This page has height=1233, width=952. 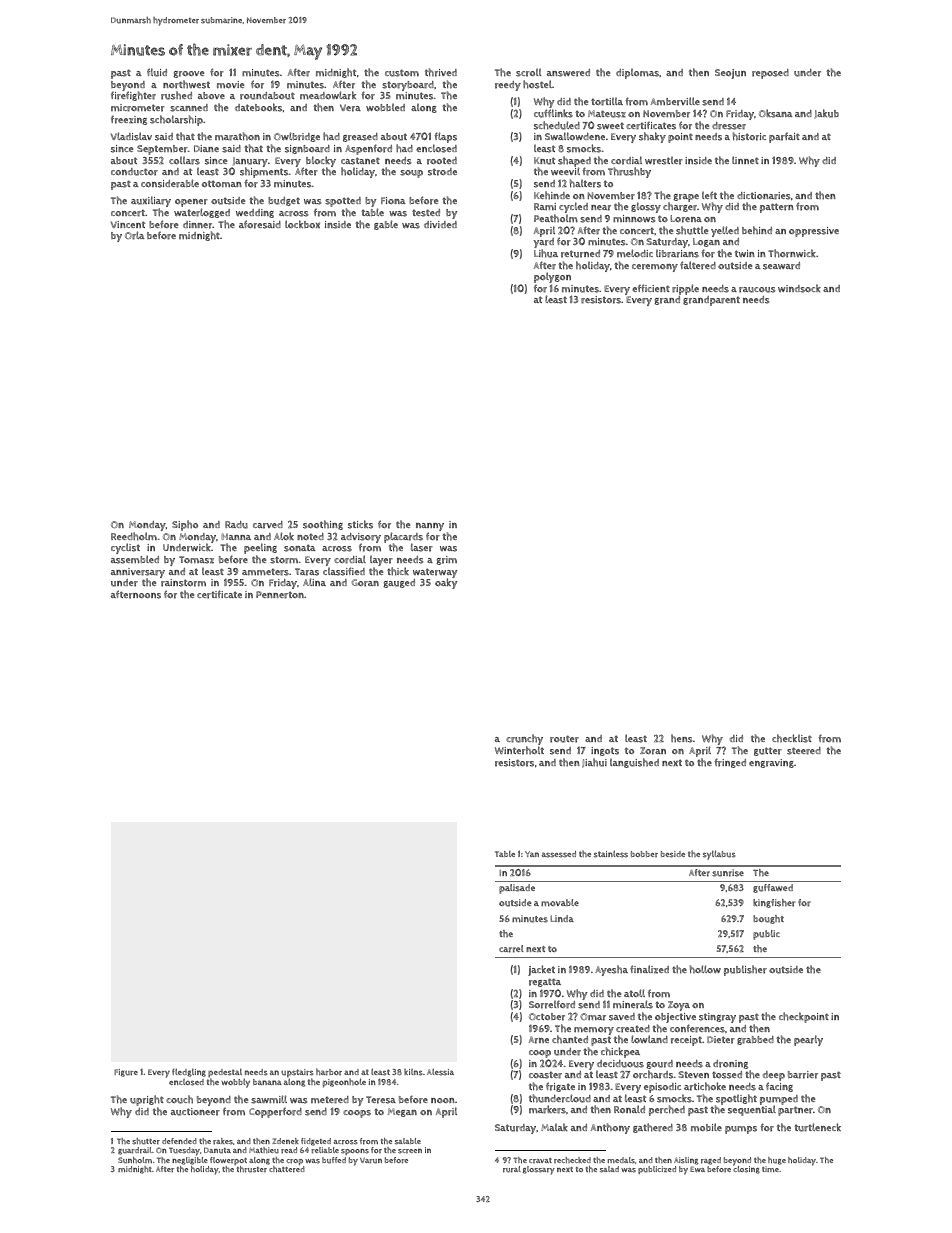 What do you see at coordinates (135, 1160) in the page?
I see `Sunholm` at bounding box center [135, 1160].
